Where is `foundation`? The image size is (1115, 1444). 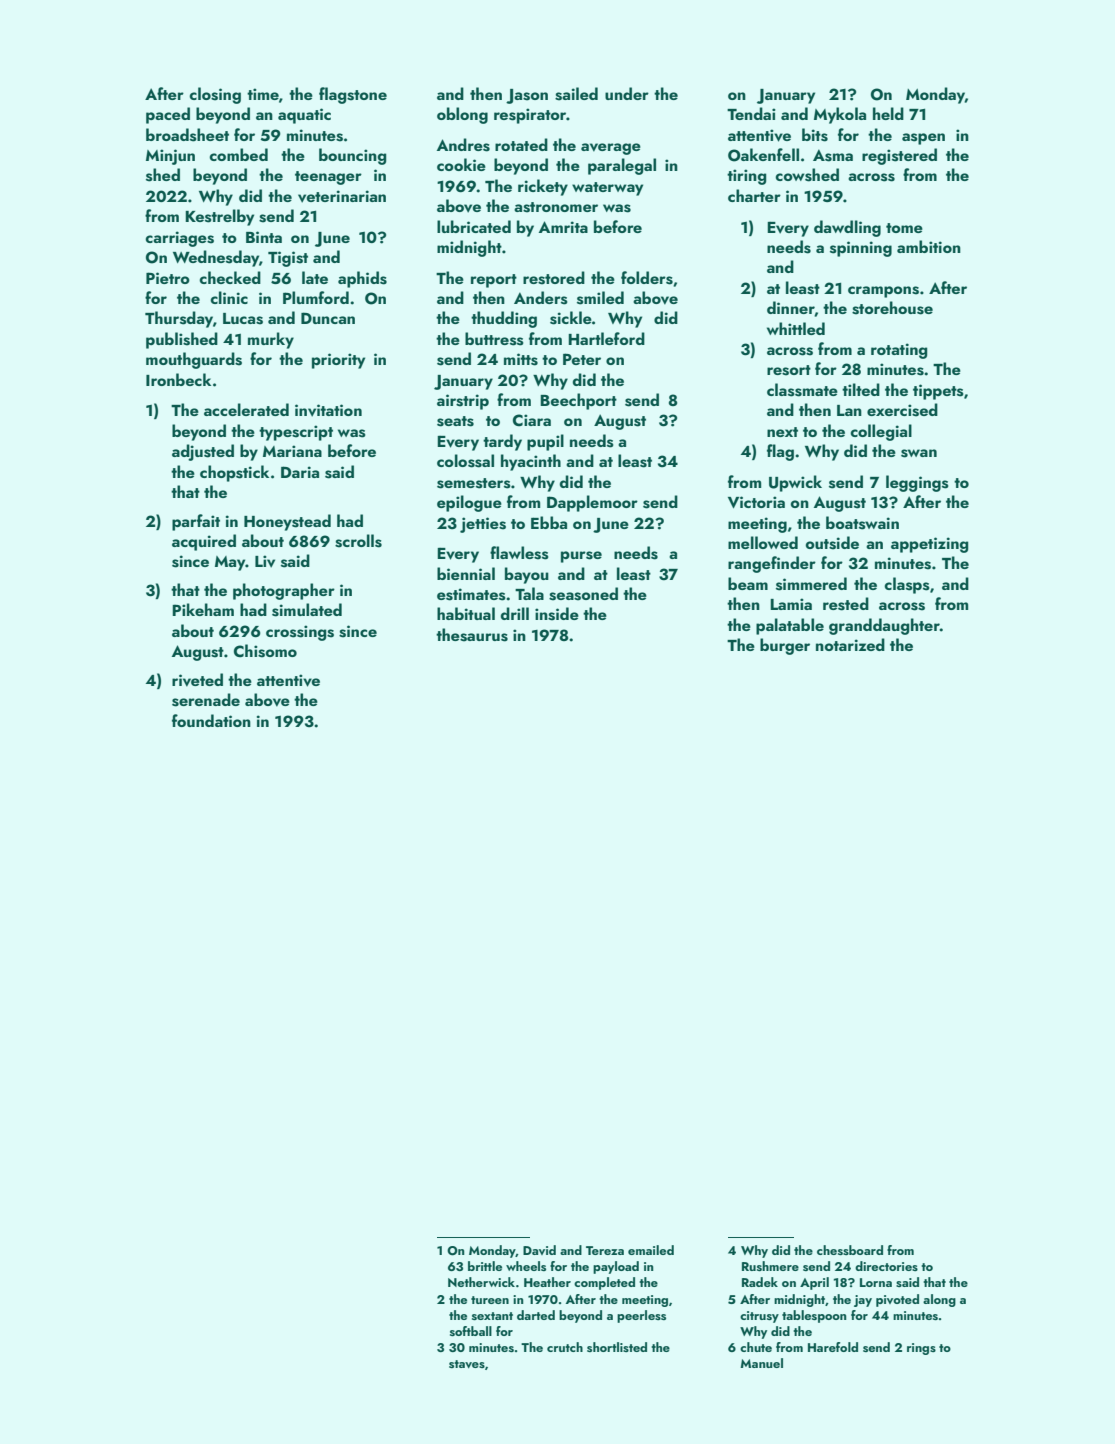
foundation is located at coordinates (211, 720).
